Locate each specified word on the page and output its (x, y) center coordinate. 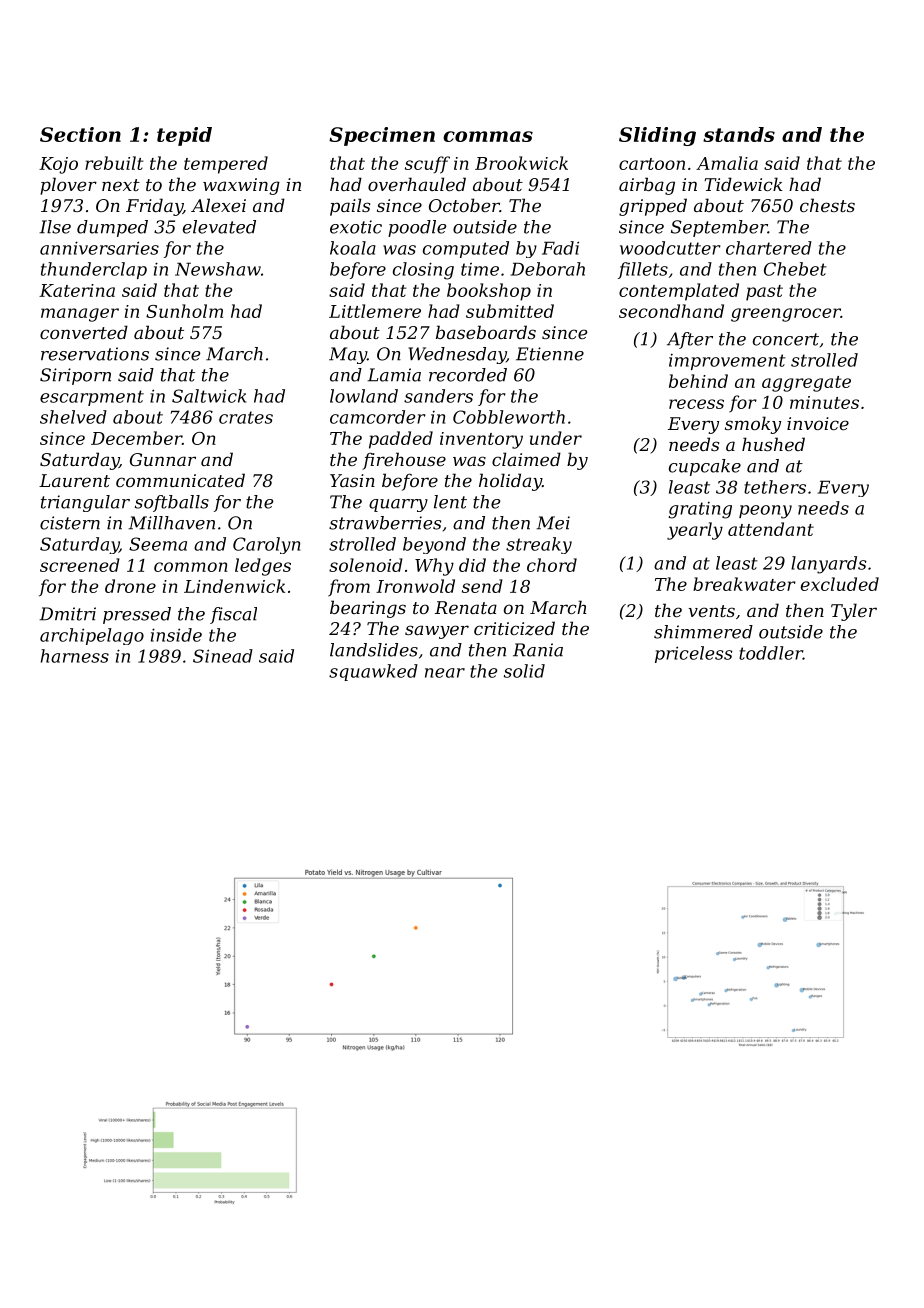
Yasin (352, 480)
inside (176, 635)
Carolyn (266, 545)
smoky (753, 425)
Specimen (382, 136)
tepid (184, 136)
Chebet (795, 269)
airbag (647, 186)
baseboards (486, 332)
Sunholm (184, 311)
